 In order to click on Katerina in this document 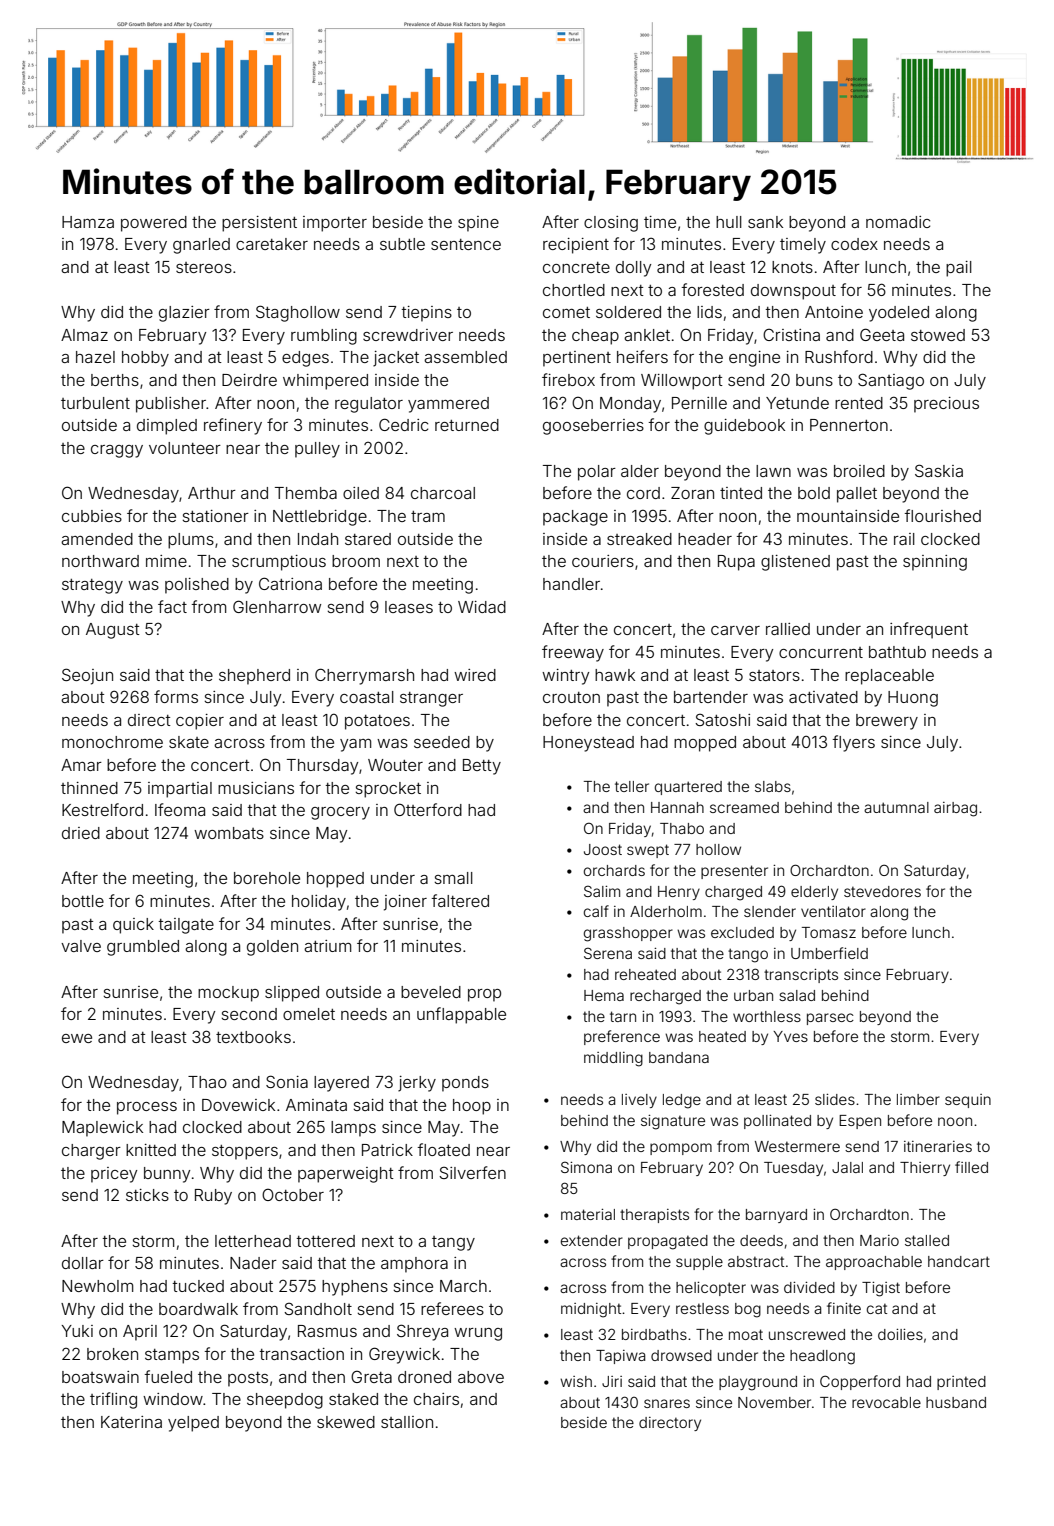, I will do `click(131, 1422)`.
